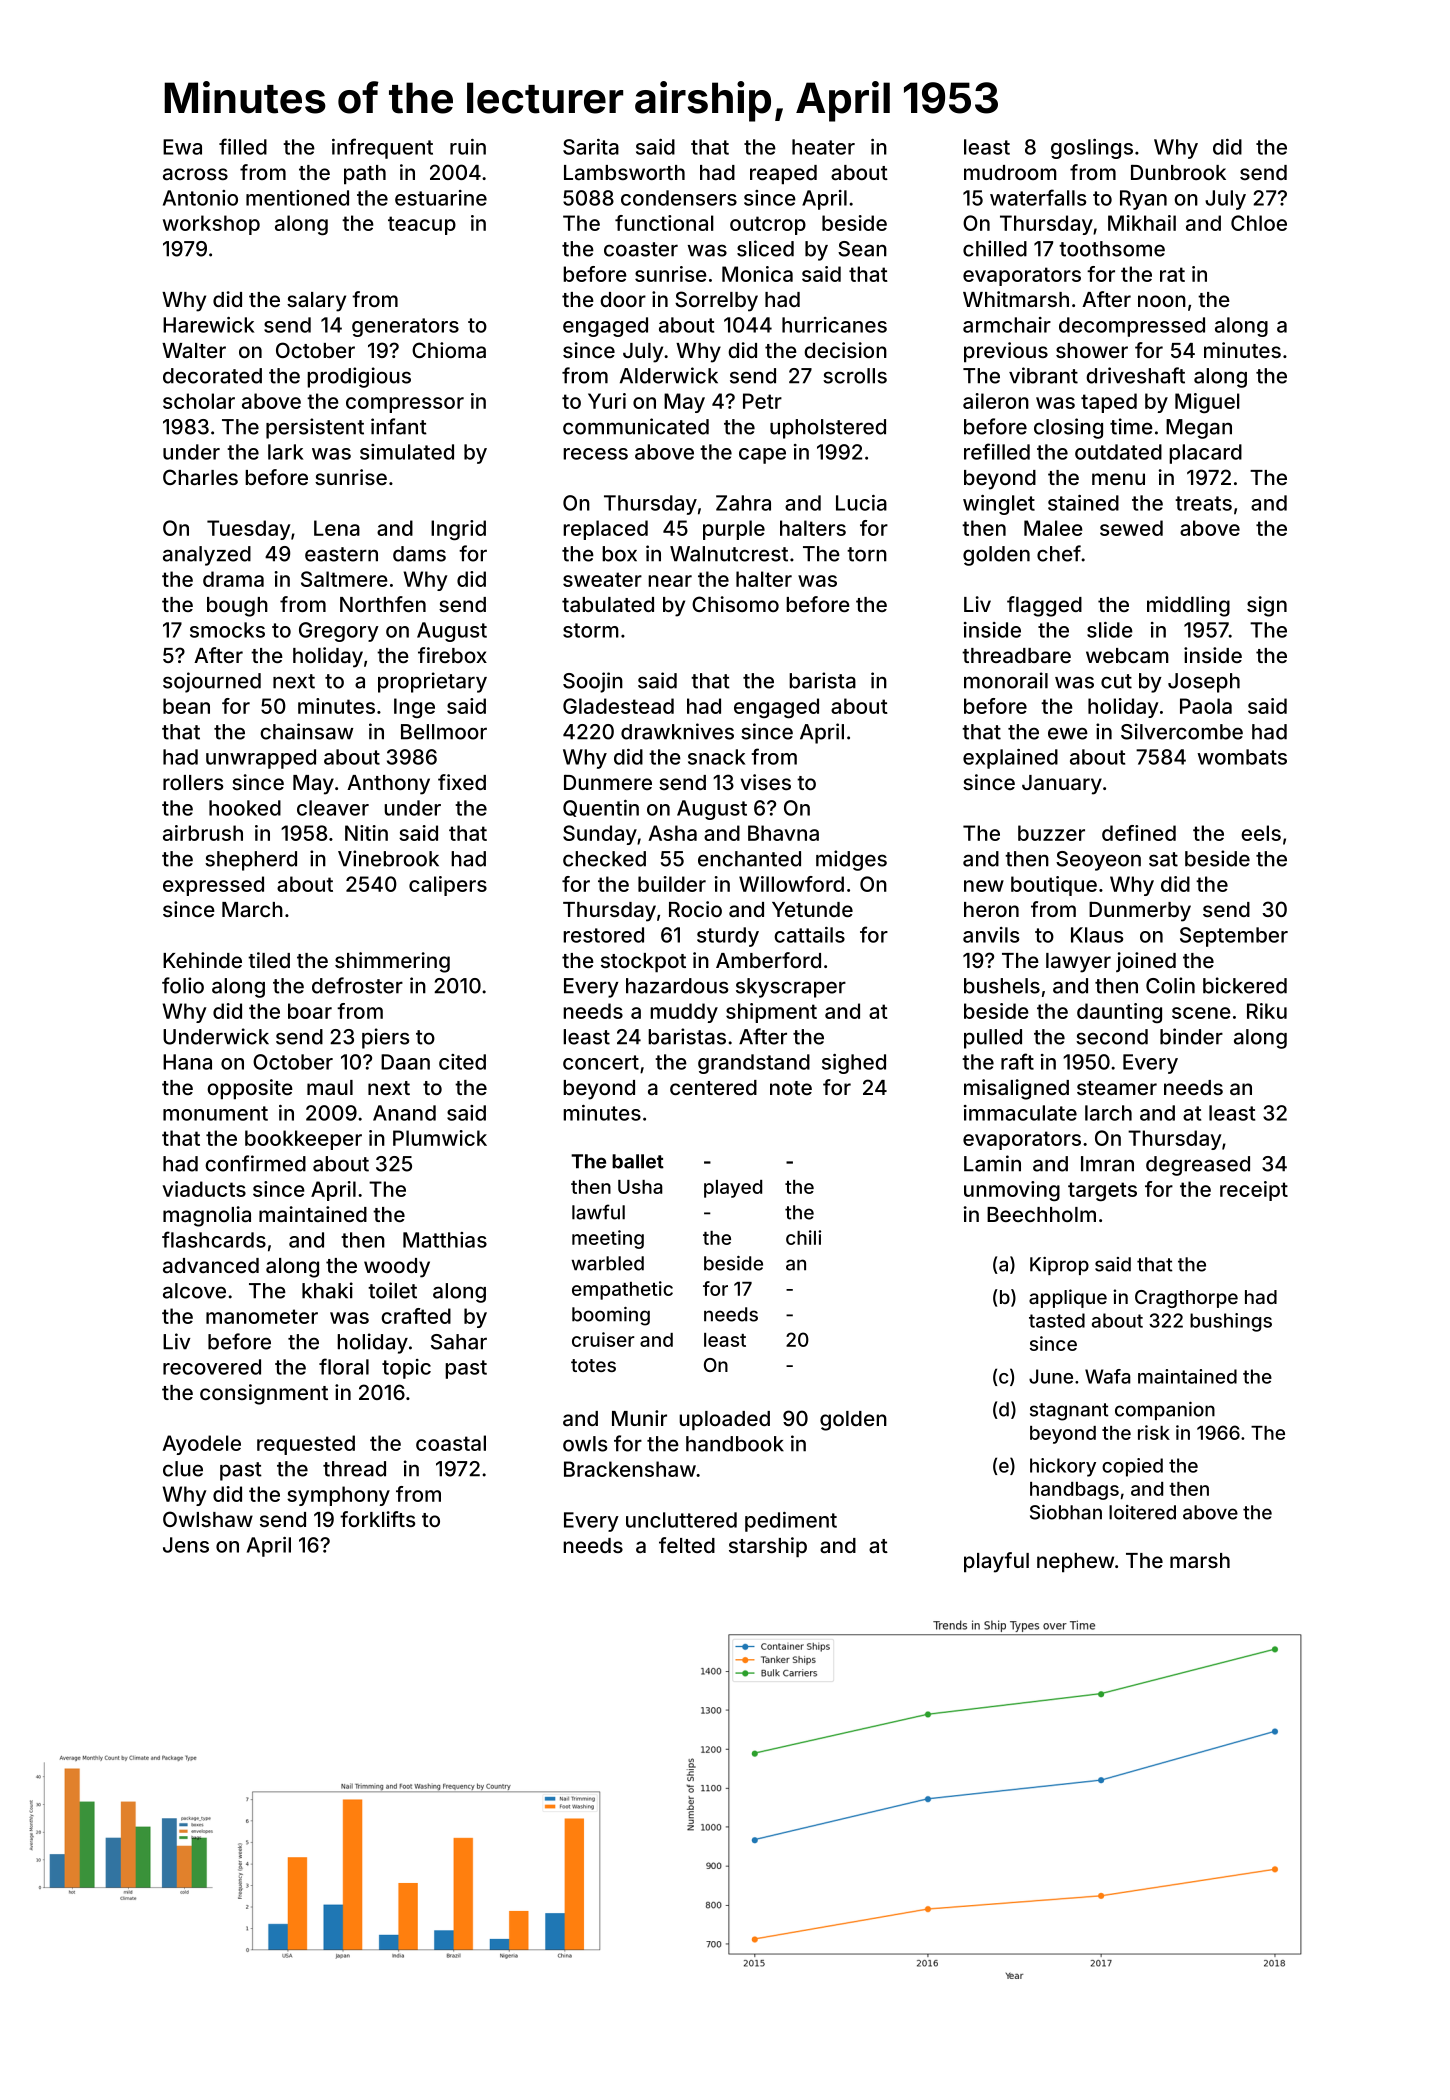 The image size is (1450, 2100). Describe the element at coordinates (1097, 935) in the page. I see `Klaus` at that location.
